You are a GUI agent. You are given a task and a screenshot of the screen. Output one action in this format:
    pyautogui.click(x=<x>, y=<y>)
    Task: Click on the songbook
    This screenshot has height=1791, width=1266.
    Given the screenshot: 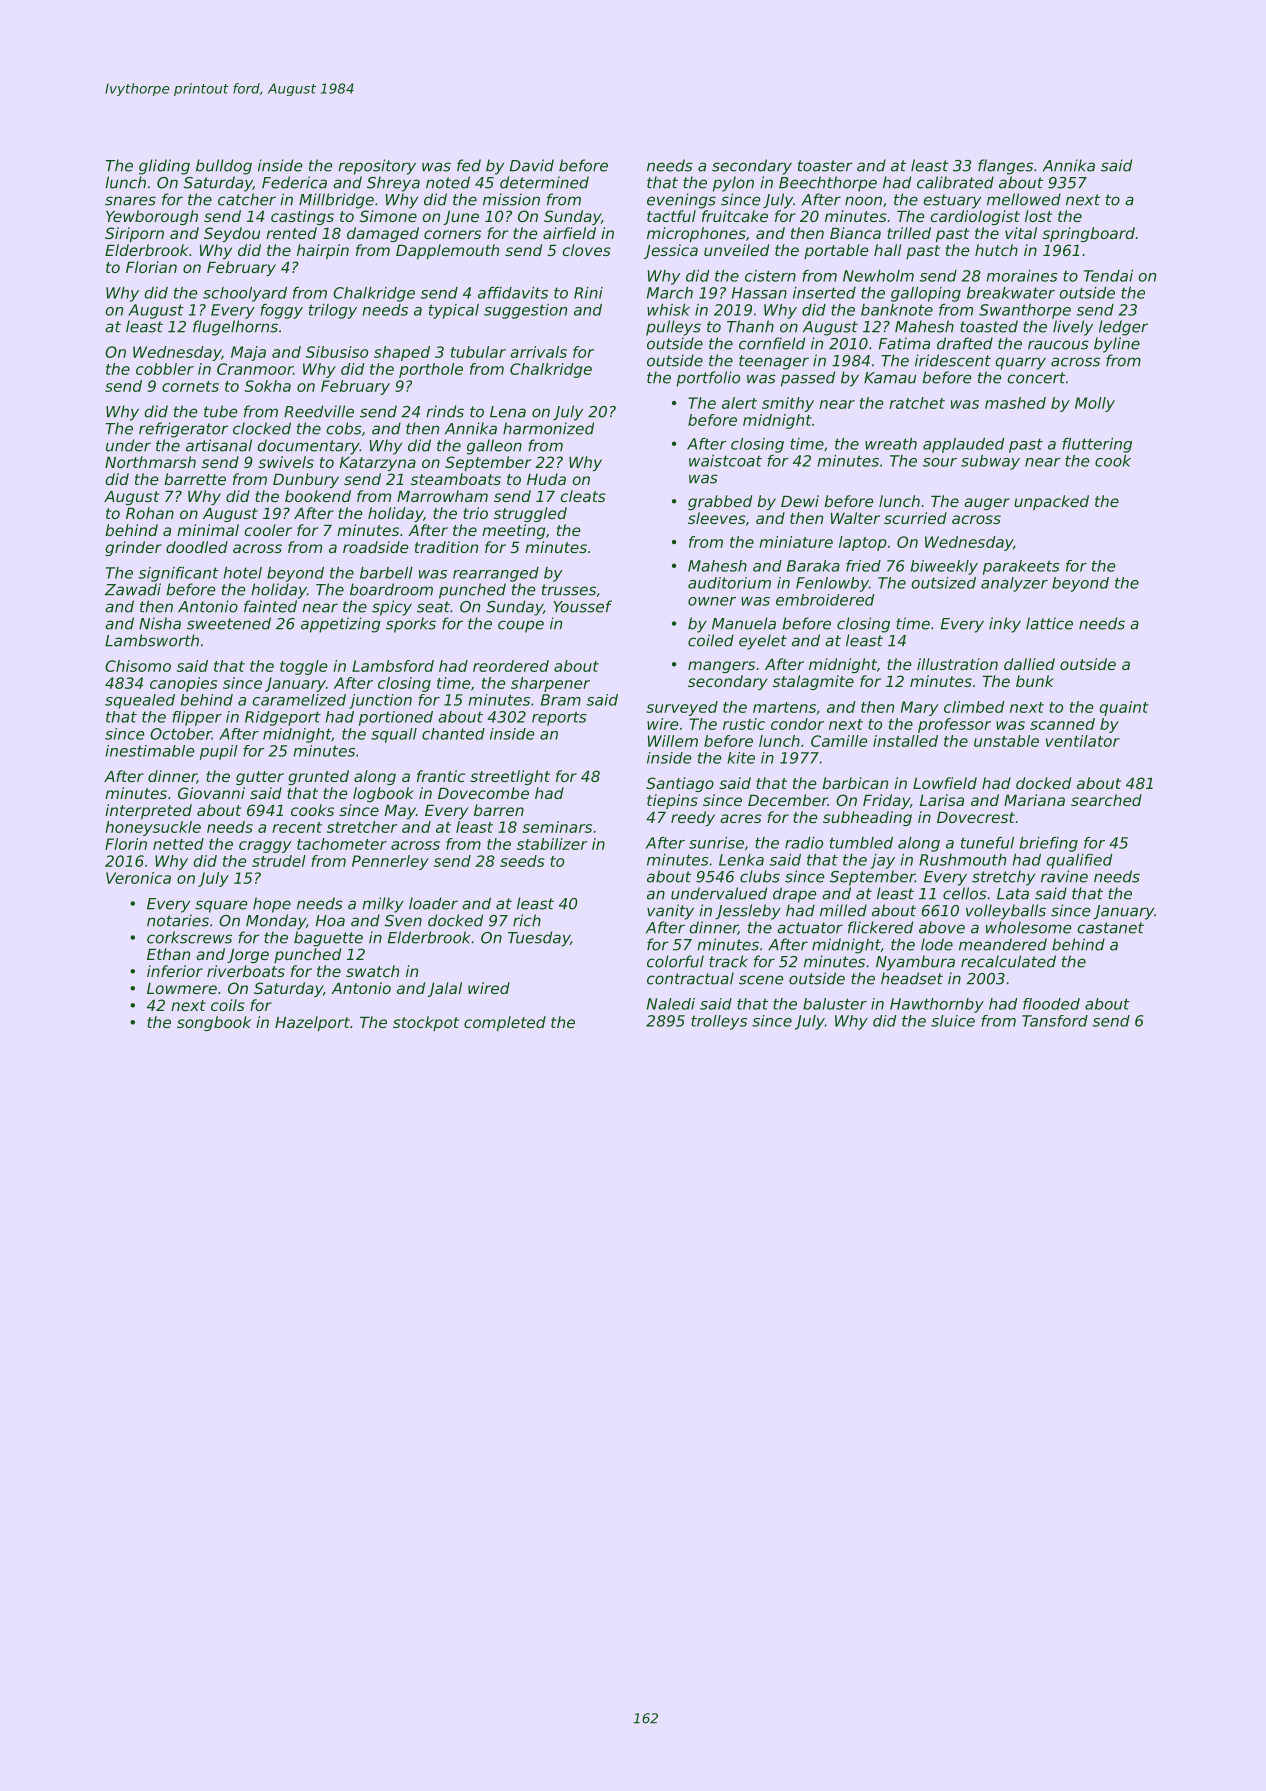 What is the action you would take?
    pyautogui.click(x=214, y=1023)
